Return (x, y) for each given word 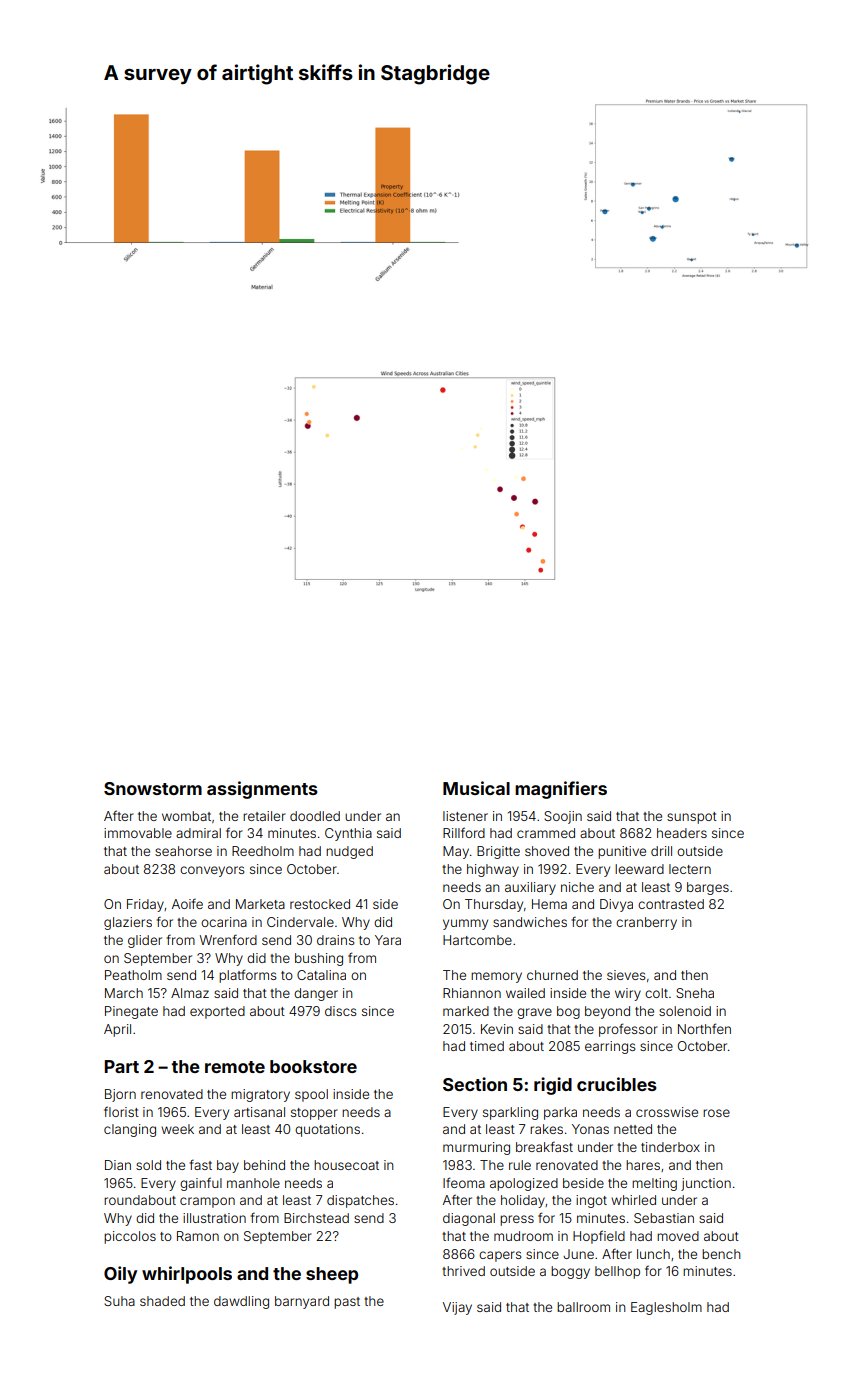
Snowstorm (153, 788)
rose (716, 1113)
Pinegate (131, 1012)
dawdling (241, 1302)
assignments (262, 790)
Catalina (321, 975)
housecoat (346, 1165)
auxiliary (530, 888)
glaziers (128, 923)
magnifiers (561, 790)
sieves (626, 975)
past (347, 1303)
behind (264, 1165)
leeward (639, 869)
